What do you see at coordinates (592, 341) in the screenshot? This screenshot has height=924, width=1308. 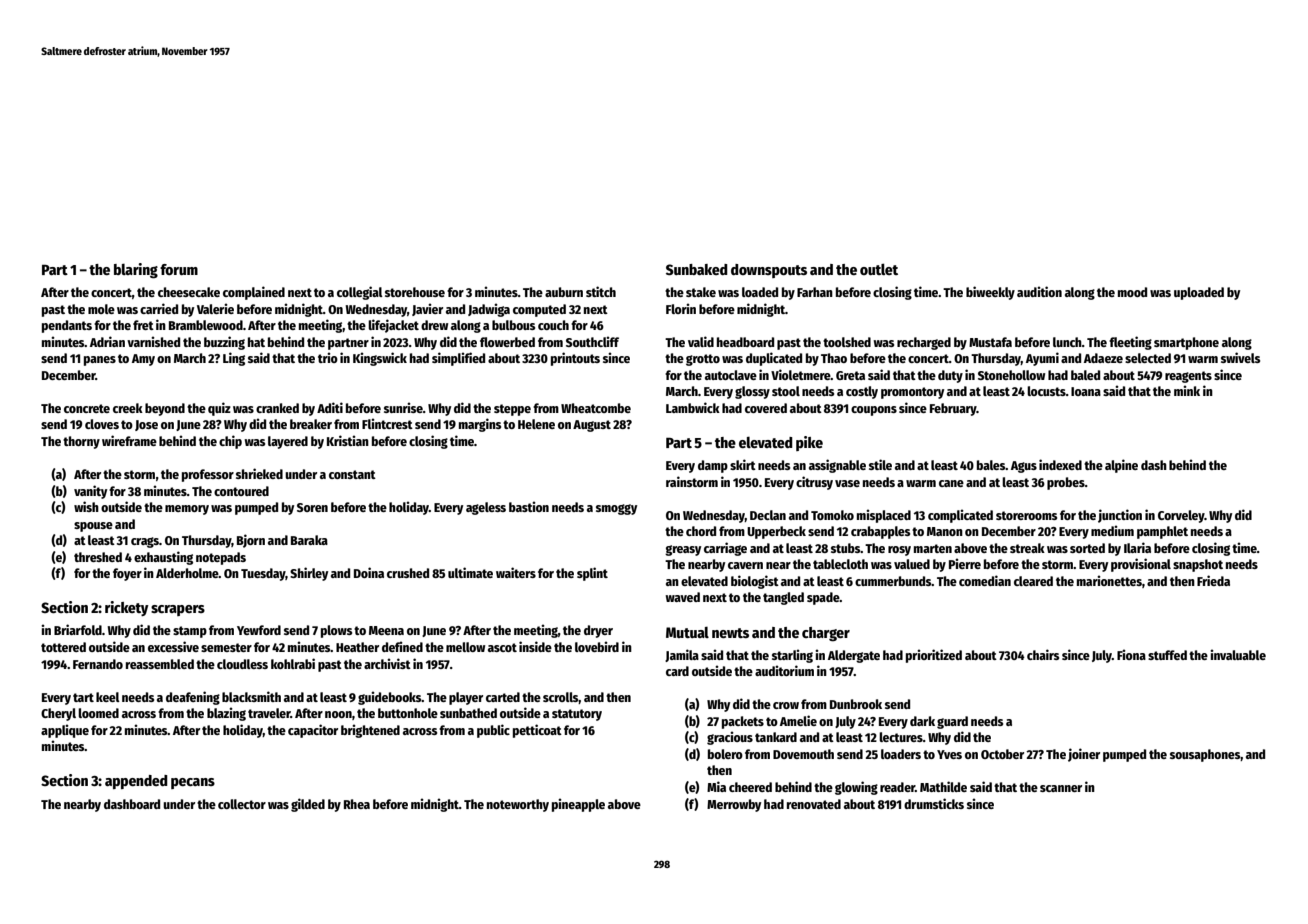 I see `Southcliff` at bounding box center [592, 341].
